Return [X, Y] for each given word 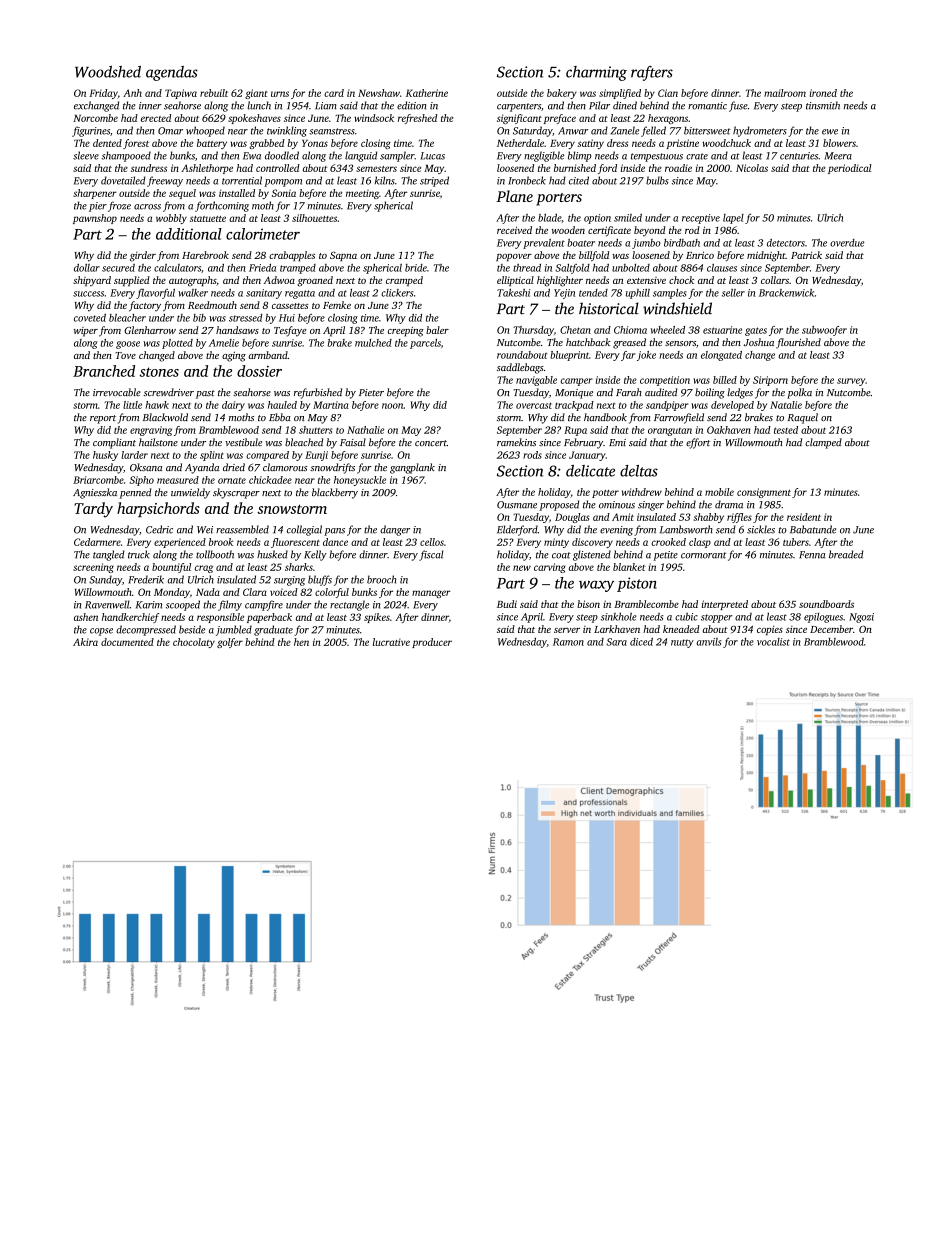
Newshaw [379, 93]
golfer [230, 643]
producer [432, 643]
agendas [172, 73]
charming [596, 73]
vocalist [773, 642]
